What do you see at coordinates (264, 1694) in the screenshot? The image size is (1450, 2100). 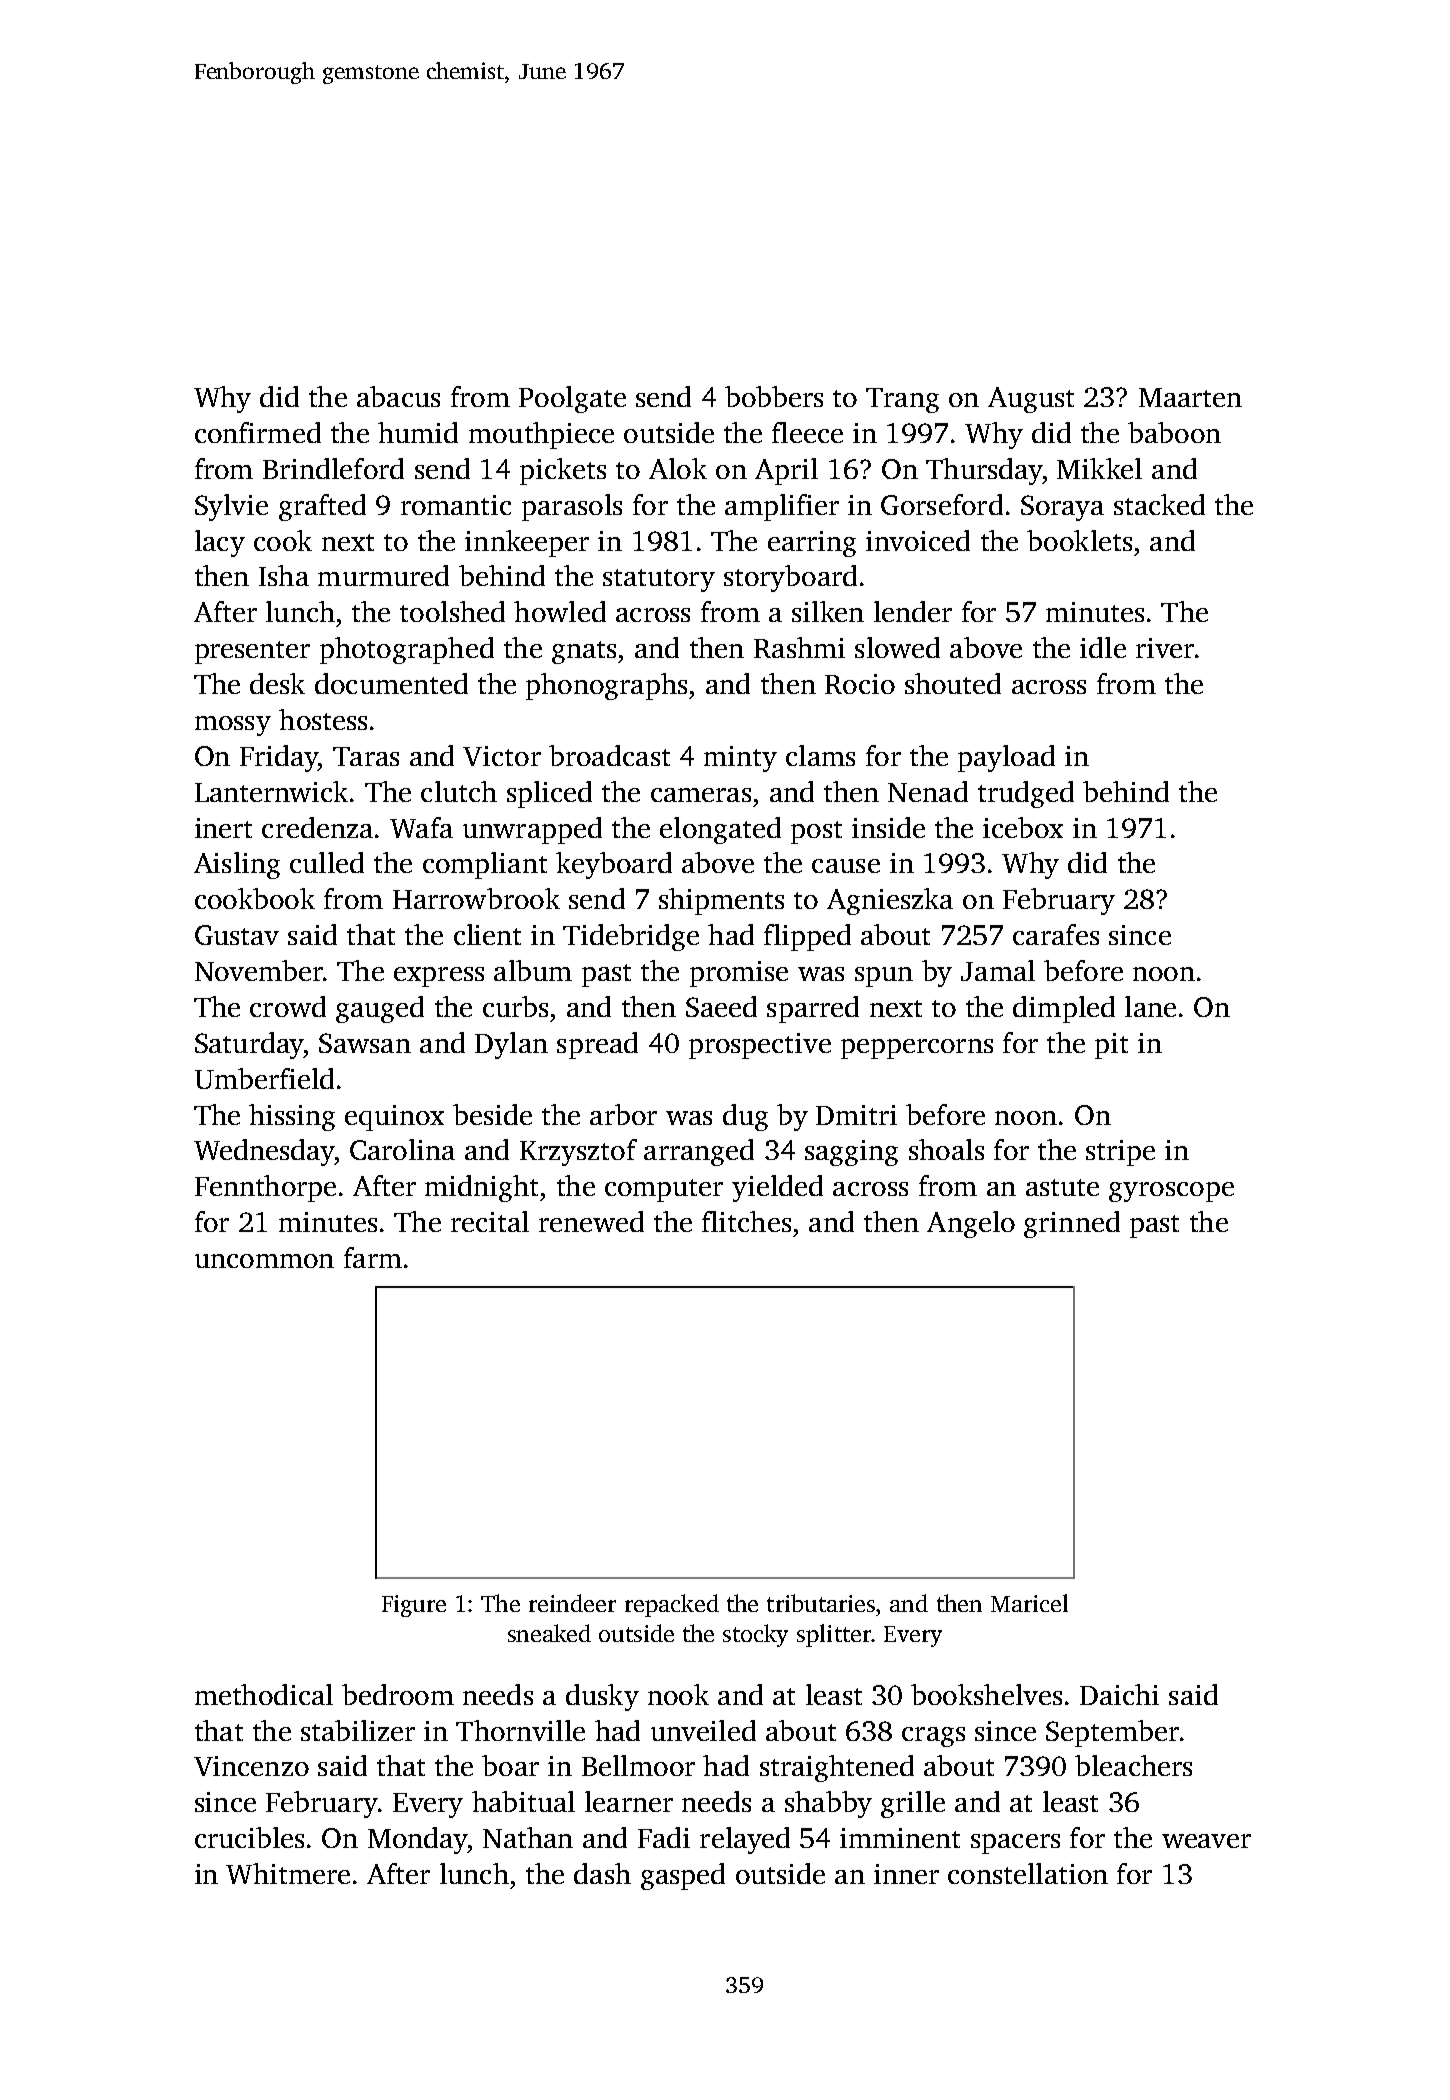 I see `methodical` at bounding box center [264, 1694].
